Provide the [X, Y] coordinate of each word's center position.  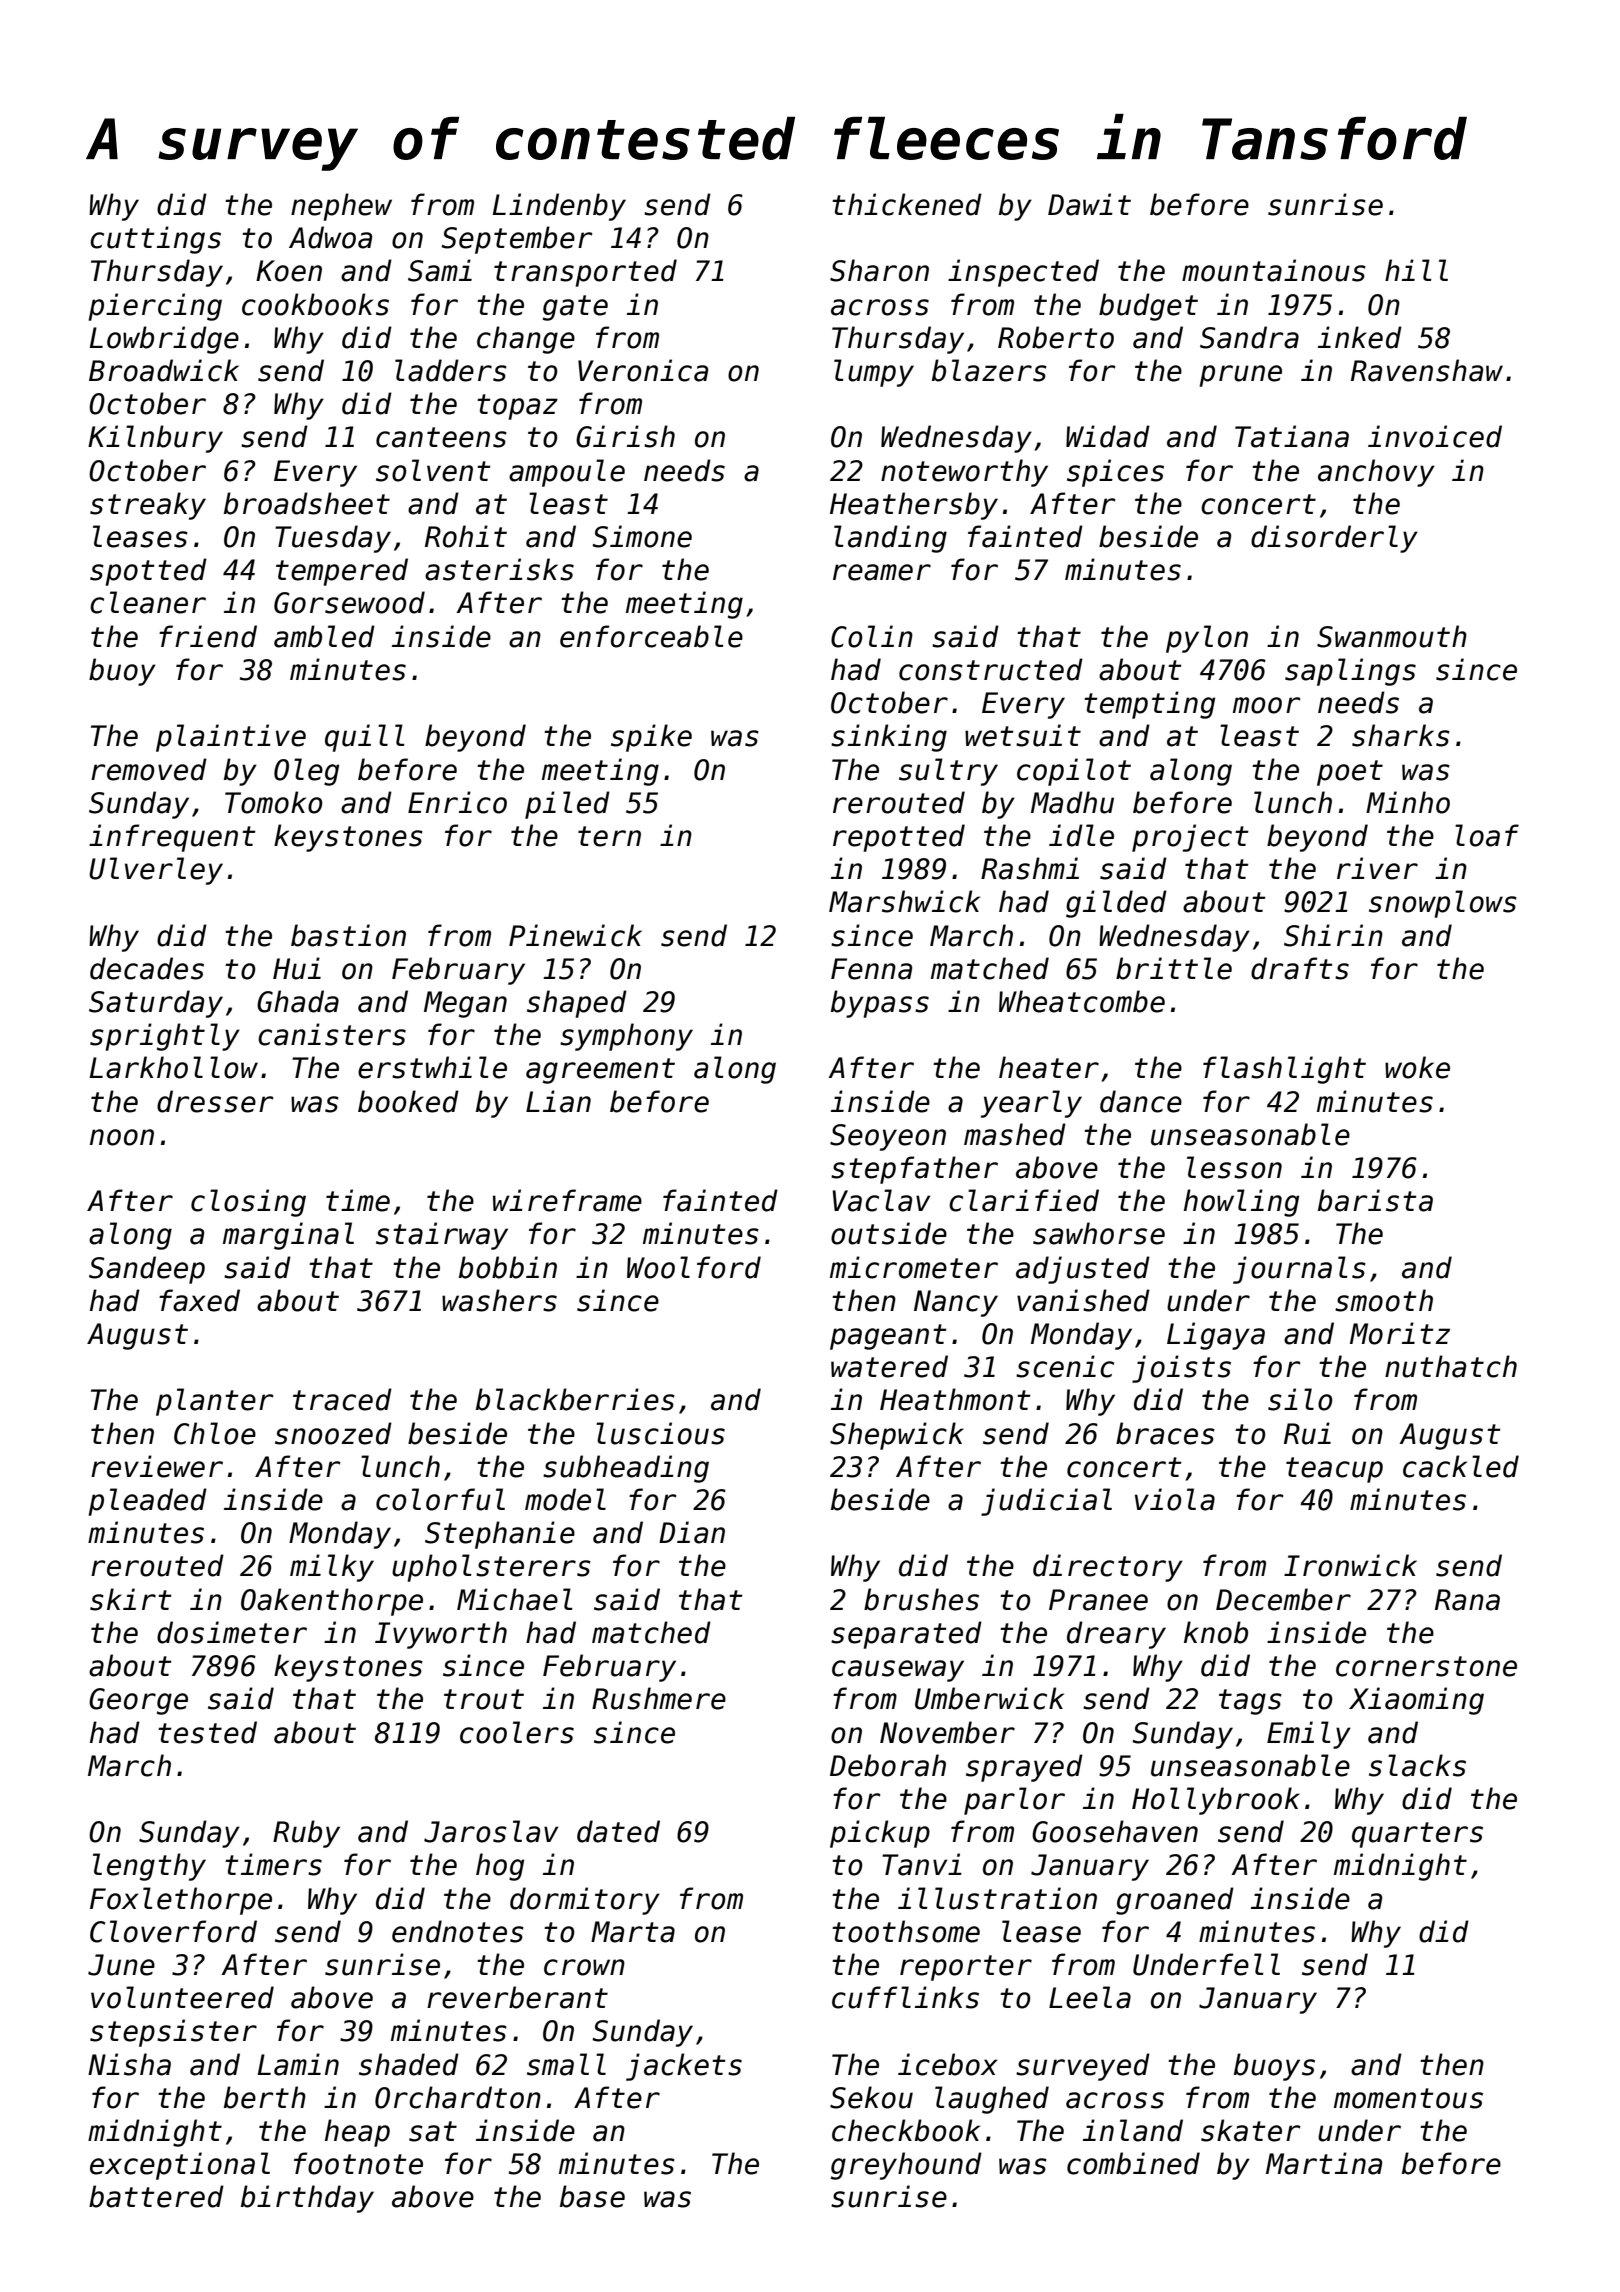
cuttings [155, 240]
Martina [1324, 2163]
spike [651, 738]
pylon [1207, 639]
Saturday [156, 1004]
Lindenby [559, 207]
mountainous [1274, 270]
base [592, 2196]
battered [156, 2196]
